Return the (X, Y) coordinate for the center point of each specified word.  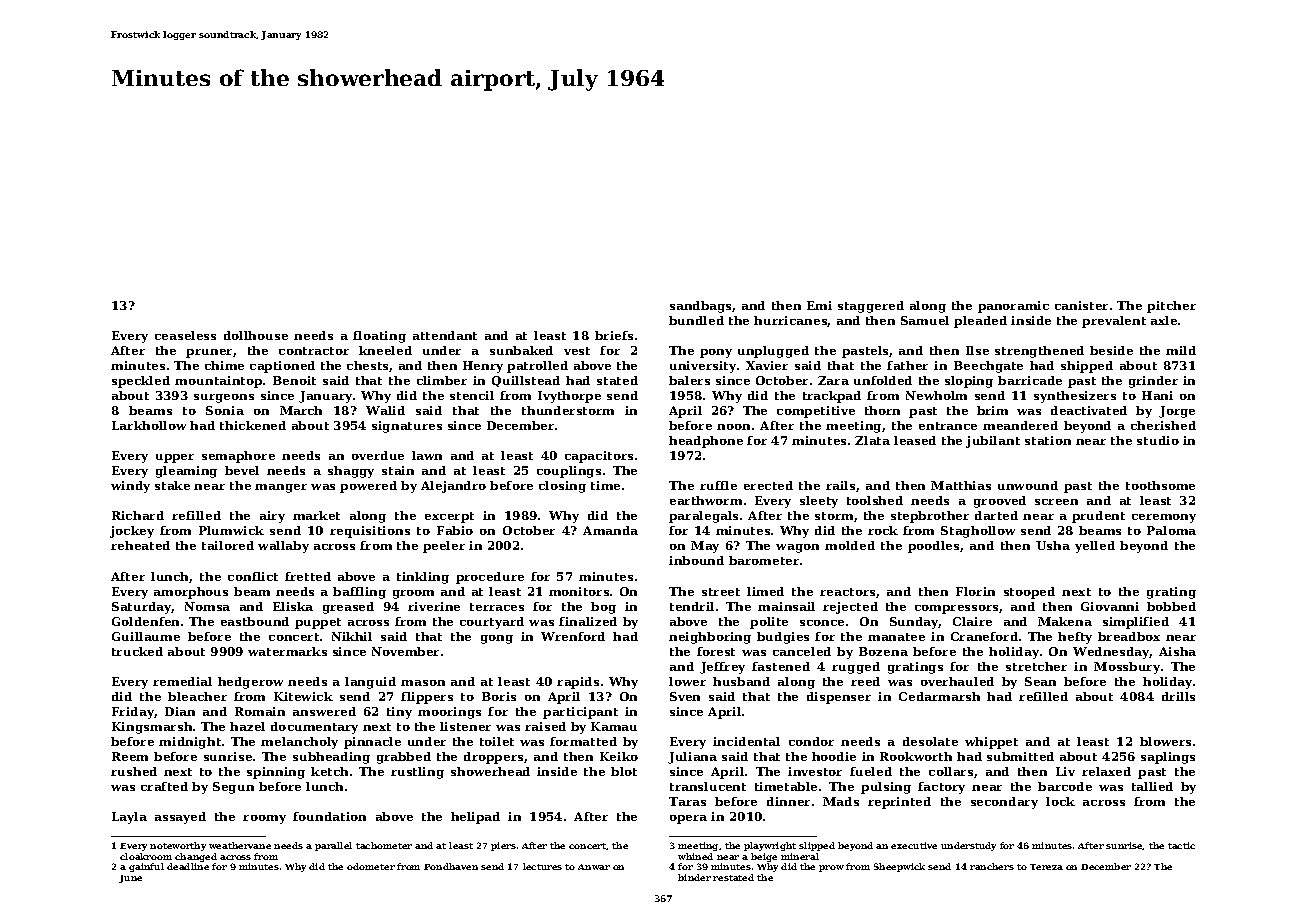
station (1048, 440)
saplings (1168, 758)
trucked (137, 651)
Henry (483, 367)
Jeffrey (722, 668)
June (130, 879)
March (301, 410)
